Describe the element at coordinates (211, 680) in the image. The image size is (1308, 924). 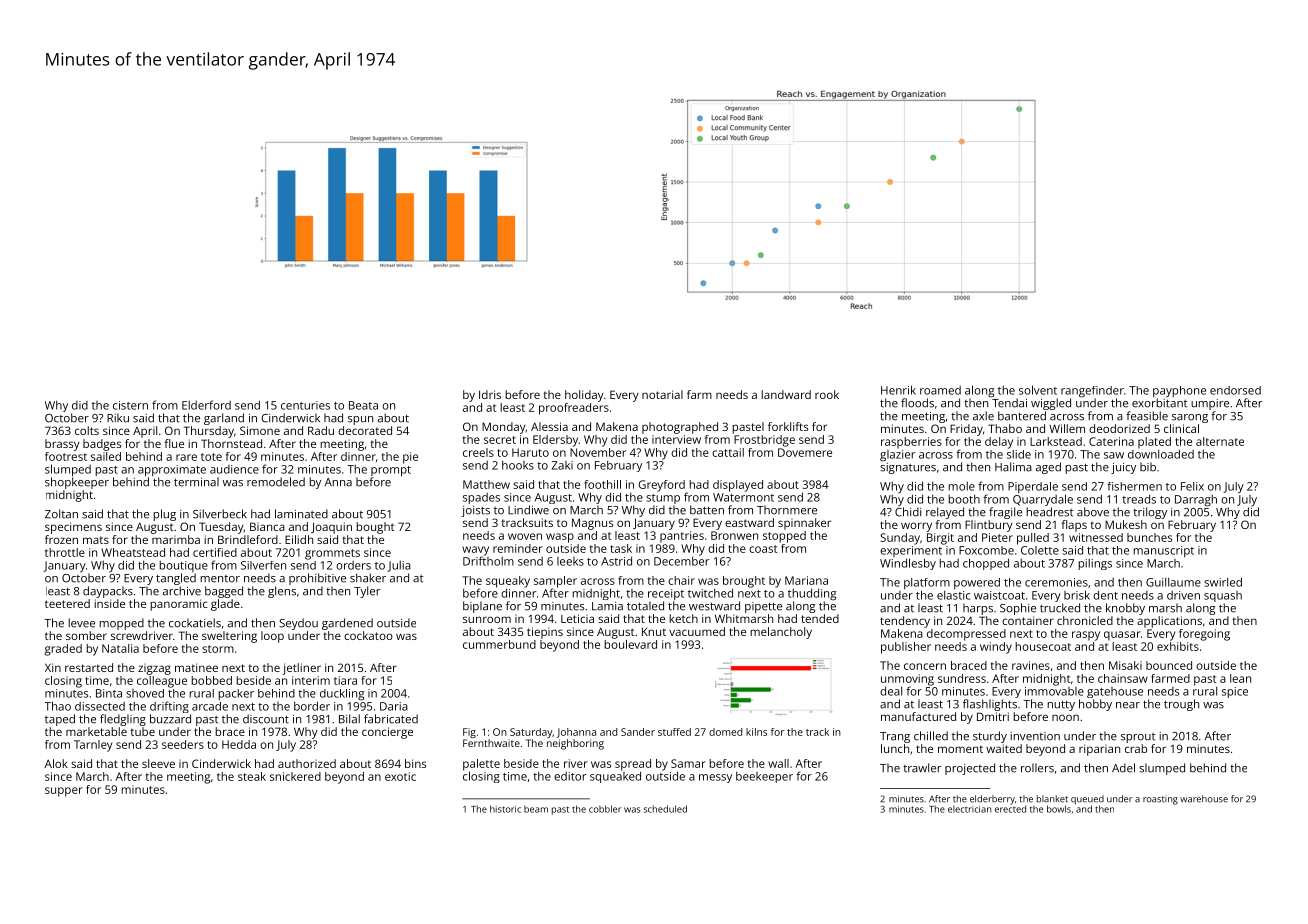
I see `bobbed` at that location.
